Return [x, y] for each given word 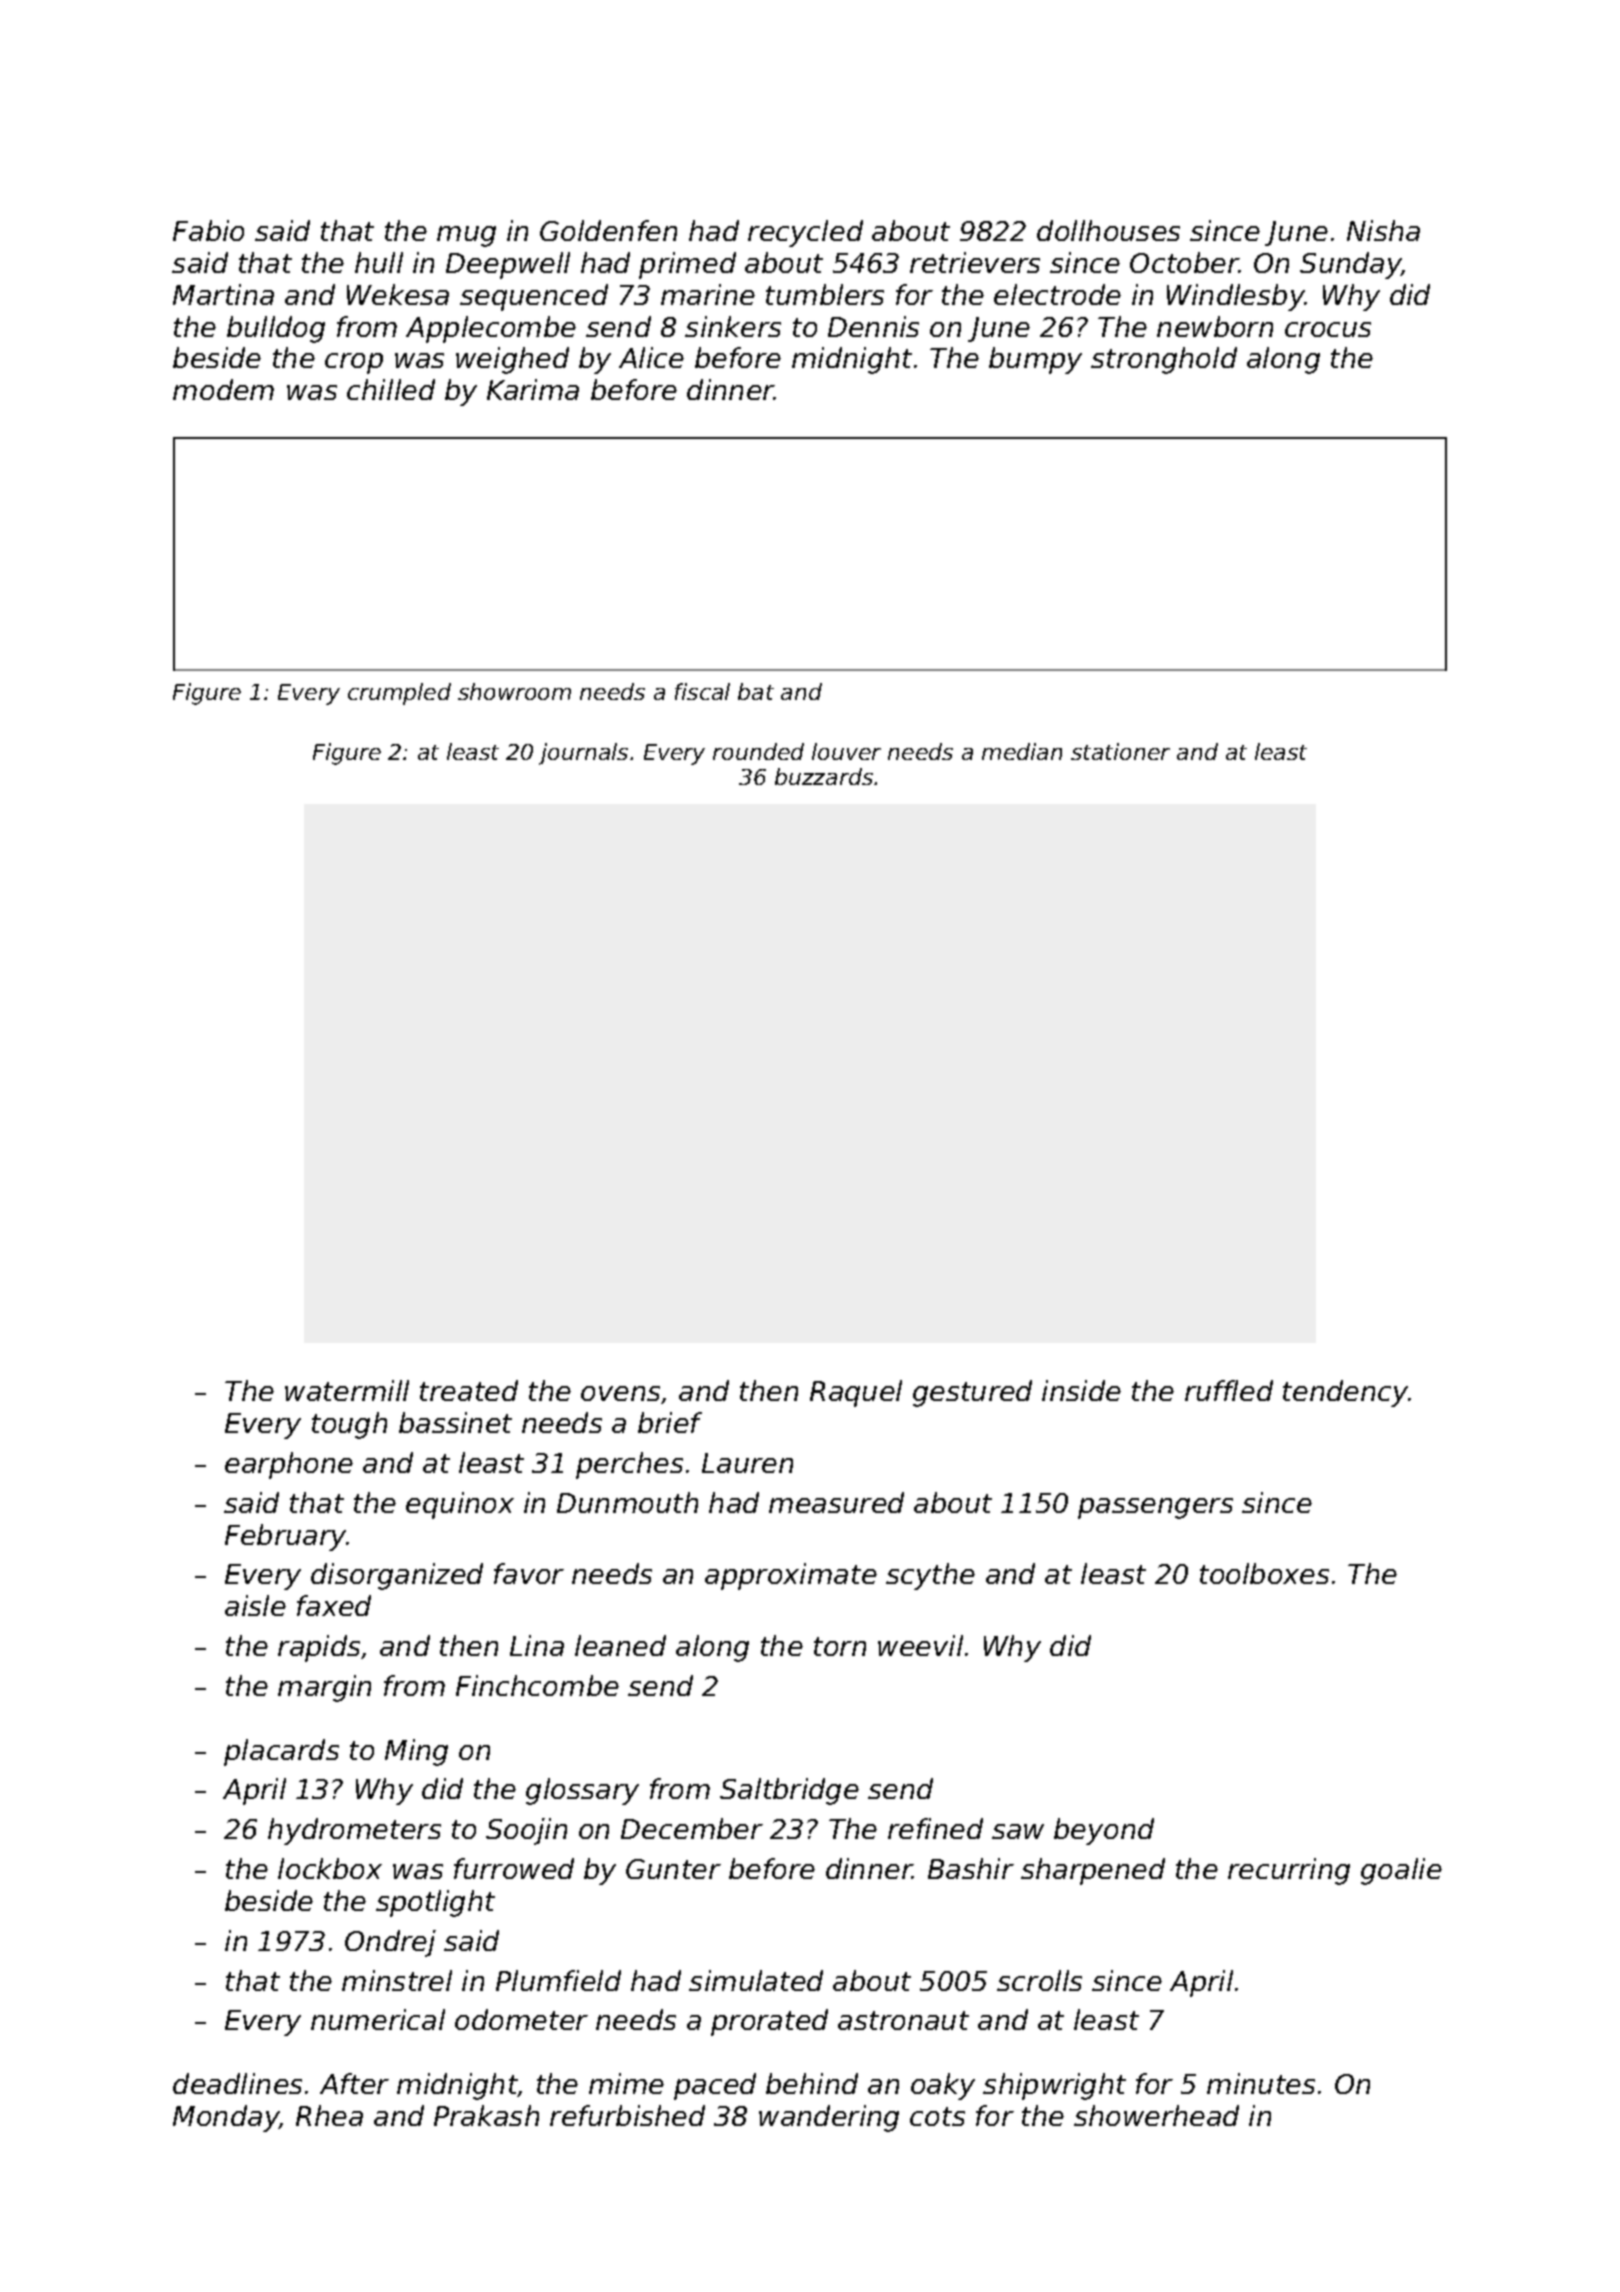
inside [1081, 1390]
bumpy [1035, 360]
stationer [1120, 751]
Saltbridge [789, 1791]
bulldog [276, 329]
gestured [972, 1393]
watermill [347, 1390]
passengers [1155, 1508]
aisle [255, 1605]
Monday [226, 2118]
